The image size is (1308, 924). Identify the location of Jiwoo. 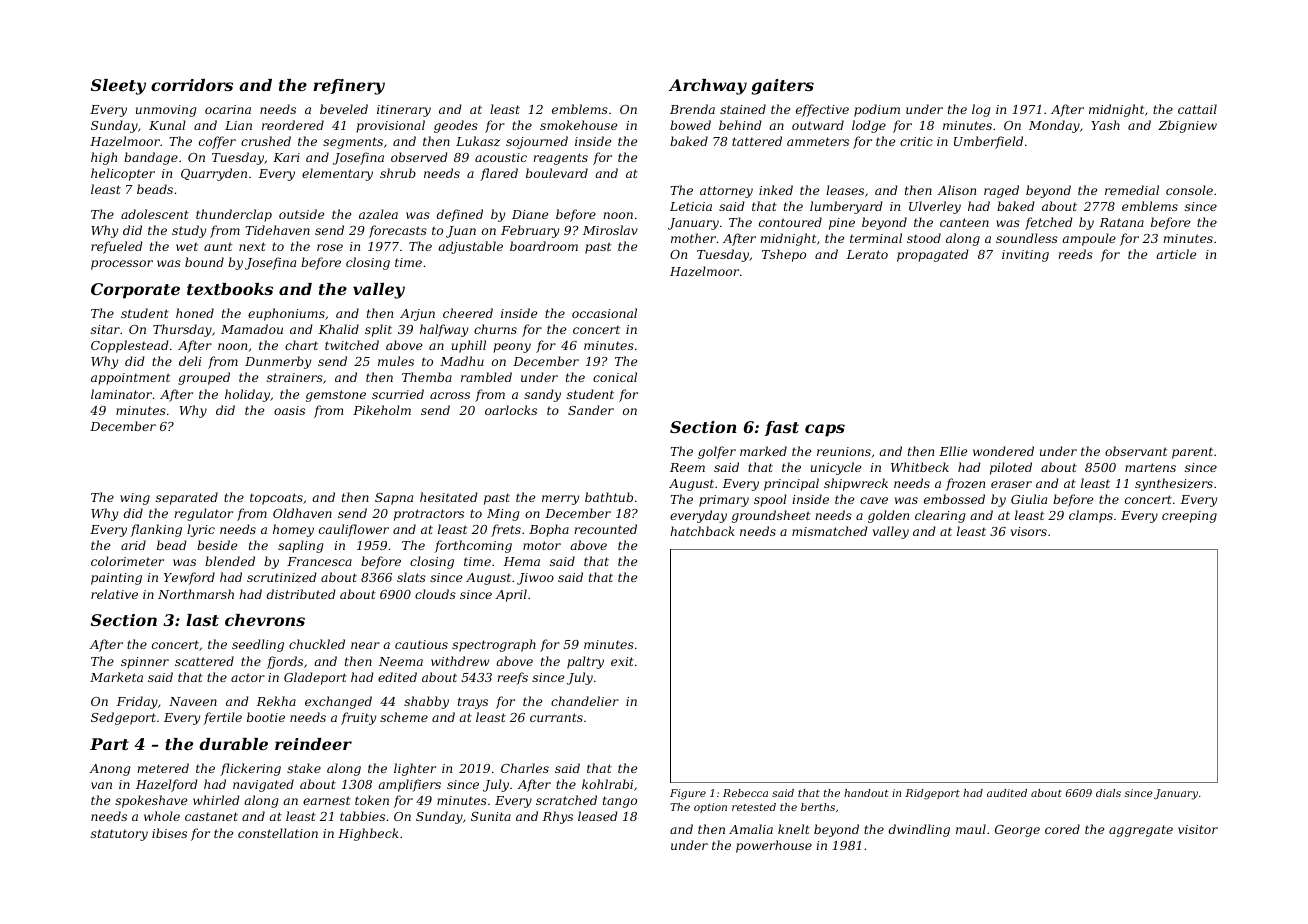
(535, 579).
